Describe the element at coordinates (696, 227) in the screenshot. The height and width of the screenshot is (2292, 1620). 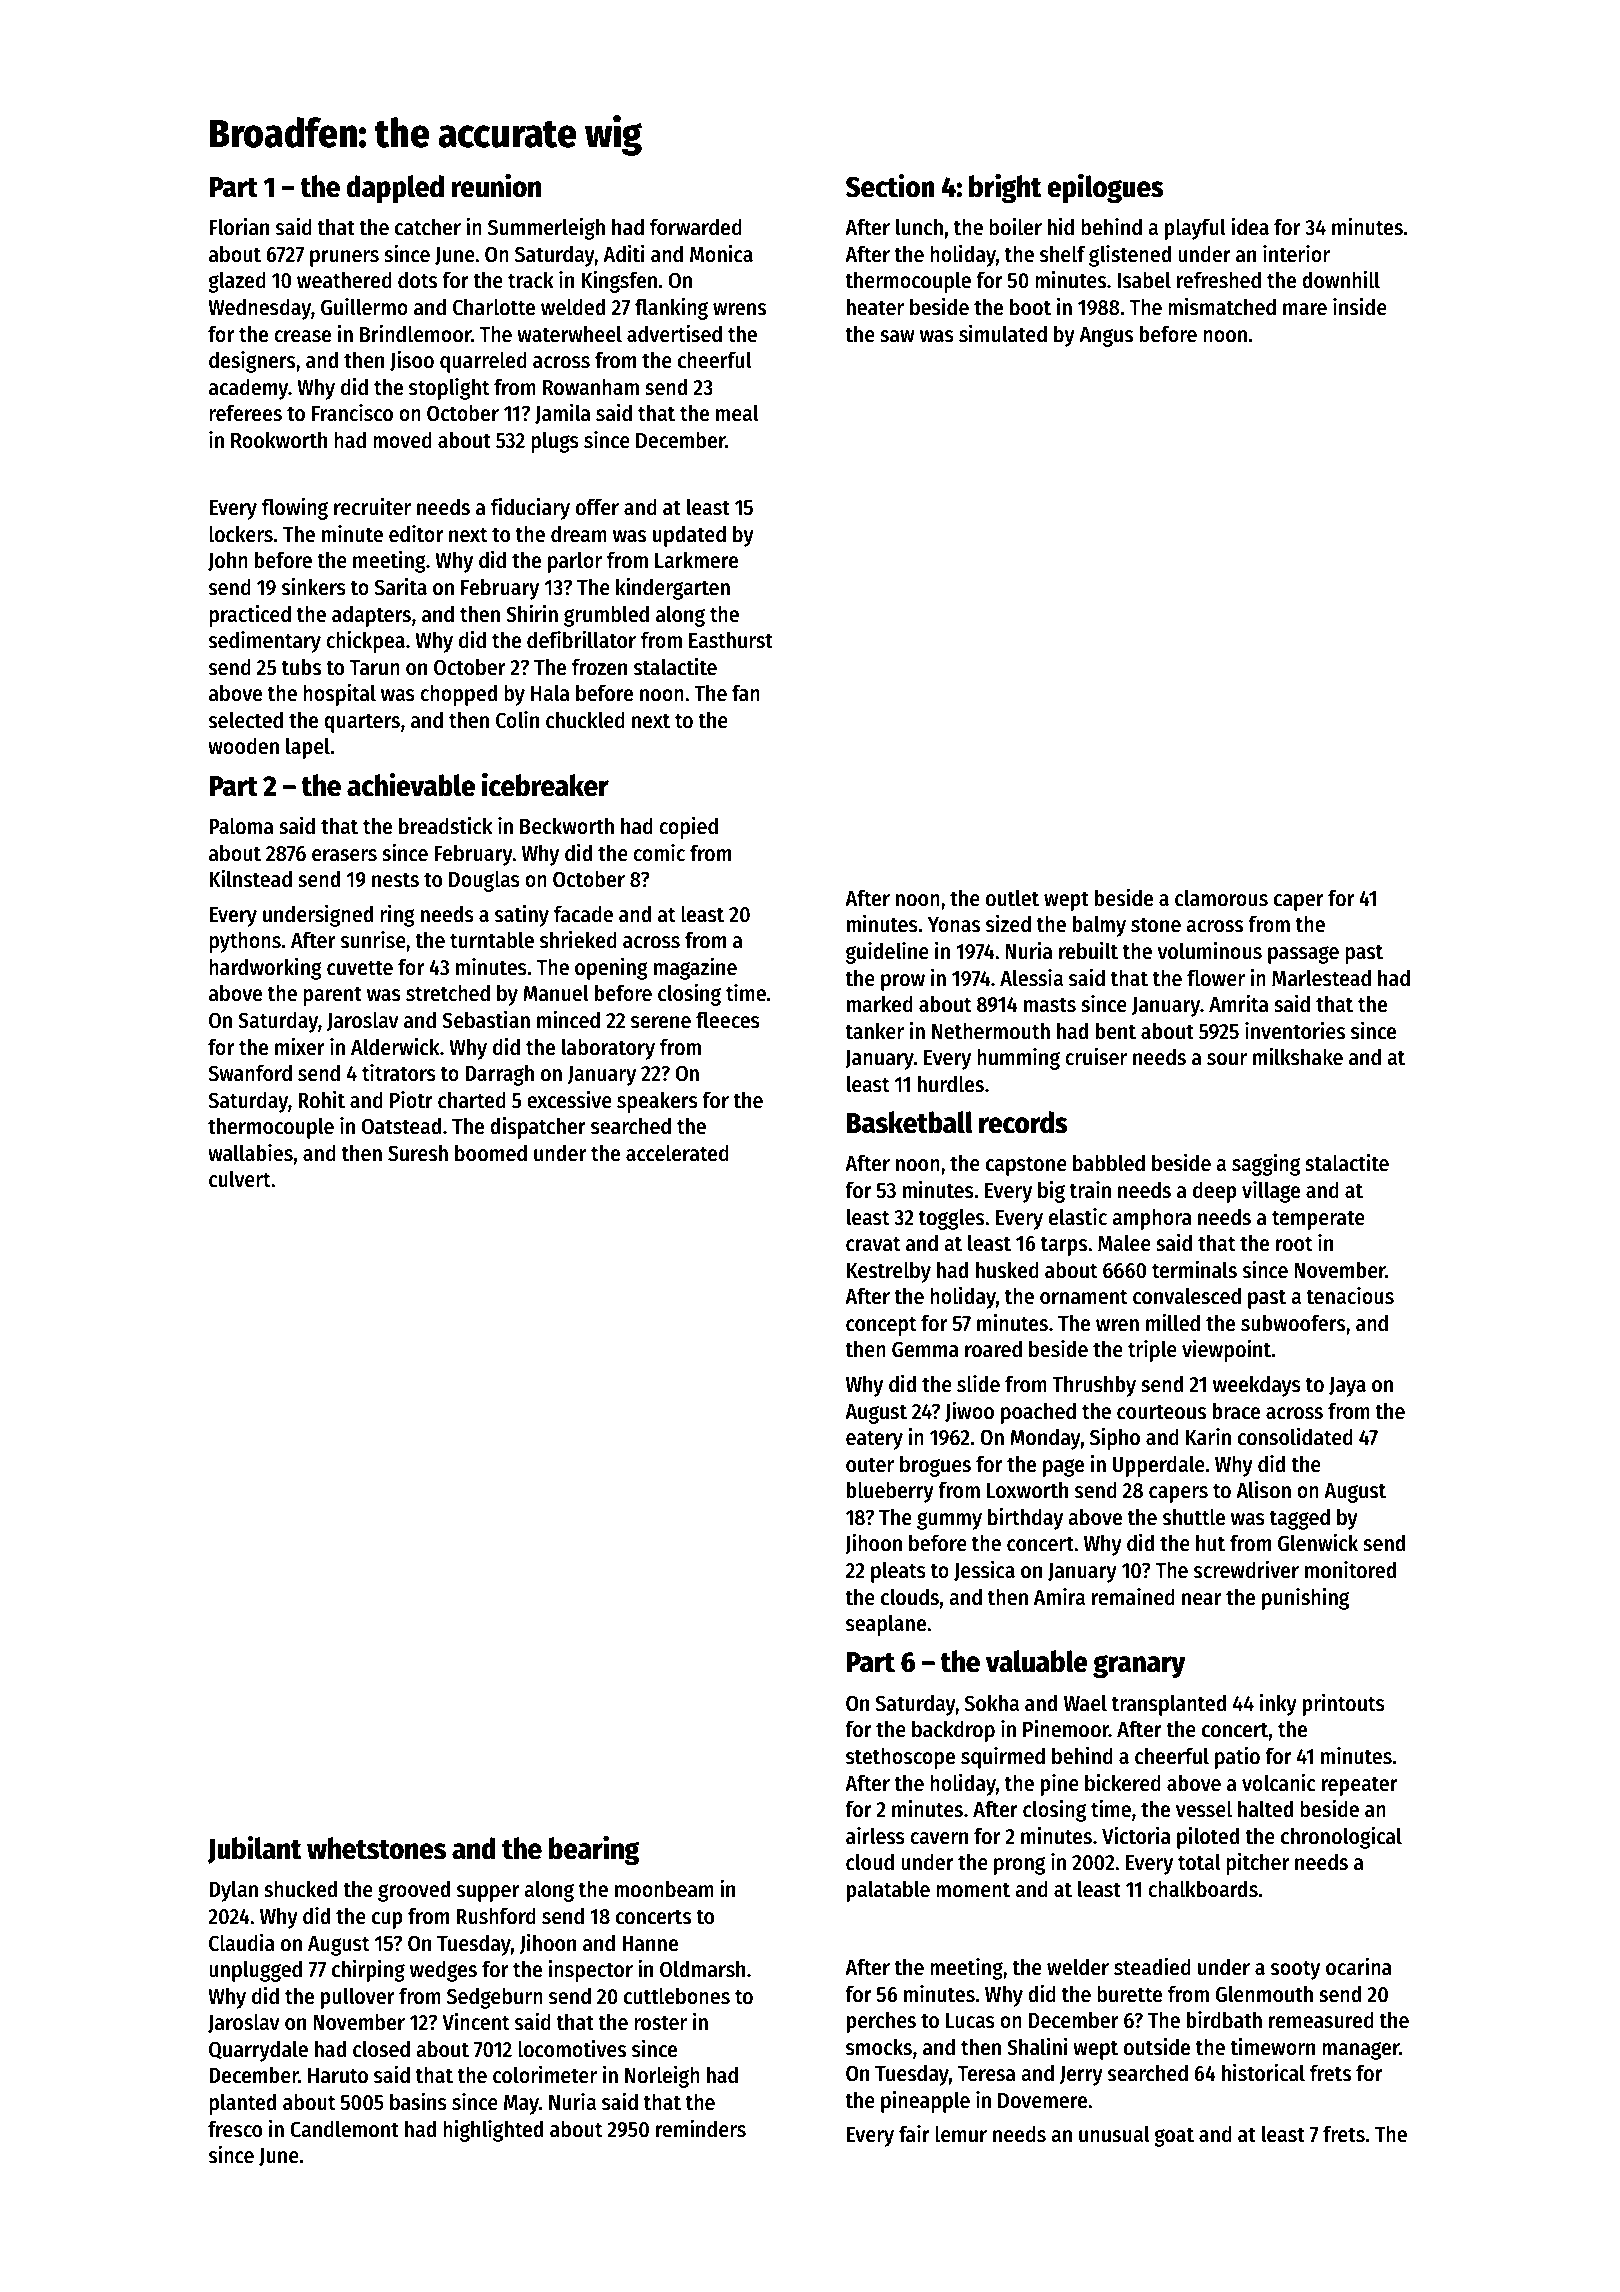
I see `forwarded` at that location.
